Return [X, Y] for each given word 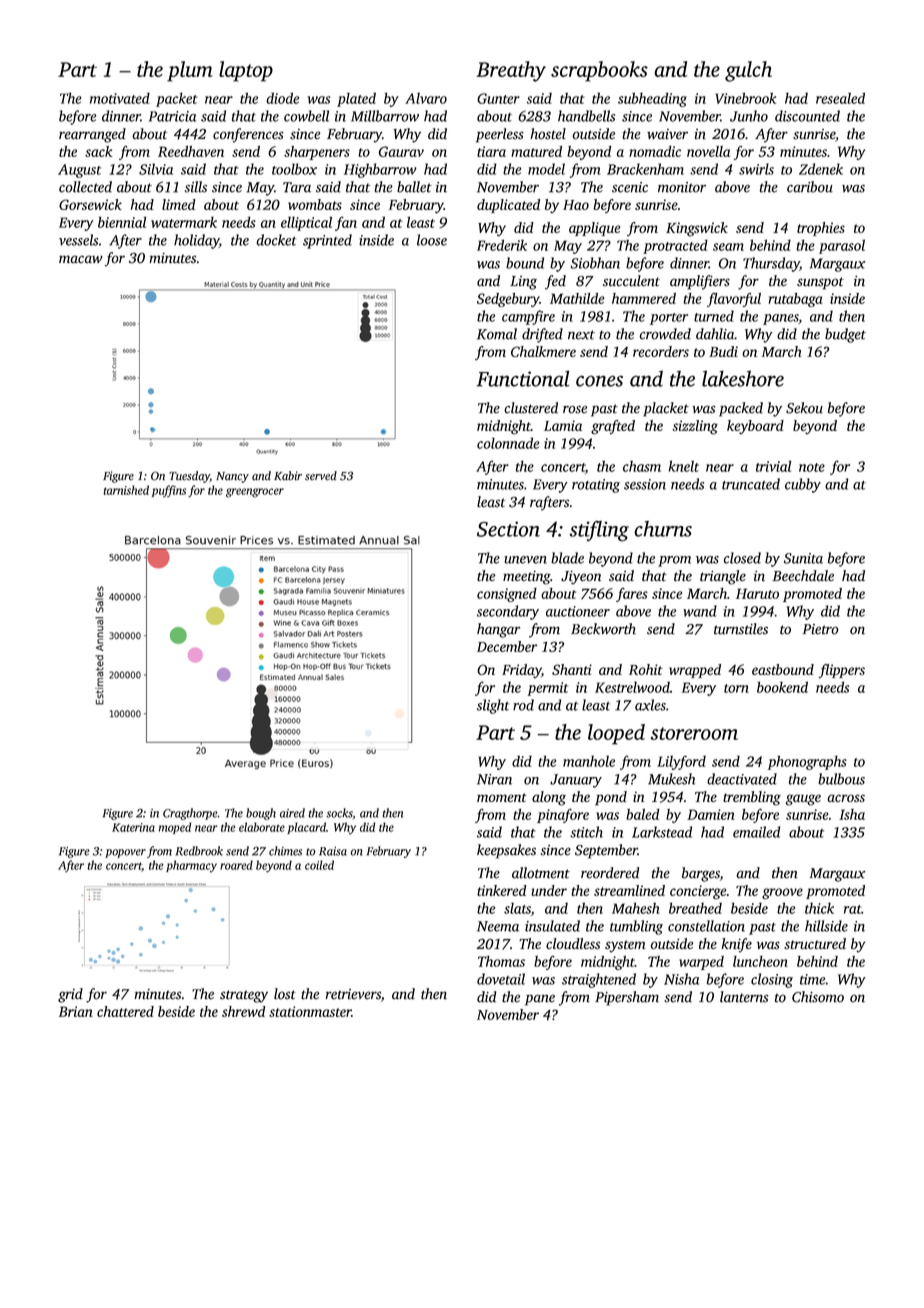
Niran [494, 779]
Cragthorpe [190, 814]
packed [741, 409]
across [846, 798]
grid [70, 995]
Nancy [232, 477]
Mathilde [577, 298]
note [812, 467]
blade [567, 558]
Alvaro [426, 98]
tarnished [126, 490]
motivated [120, 98]
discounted [807, 116]
